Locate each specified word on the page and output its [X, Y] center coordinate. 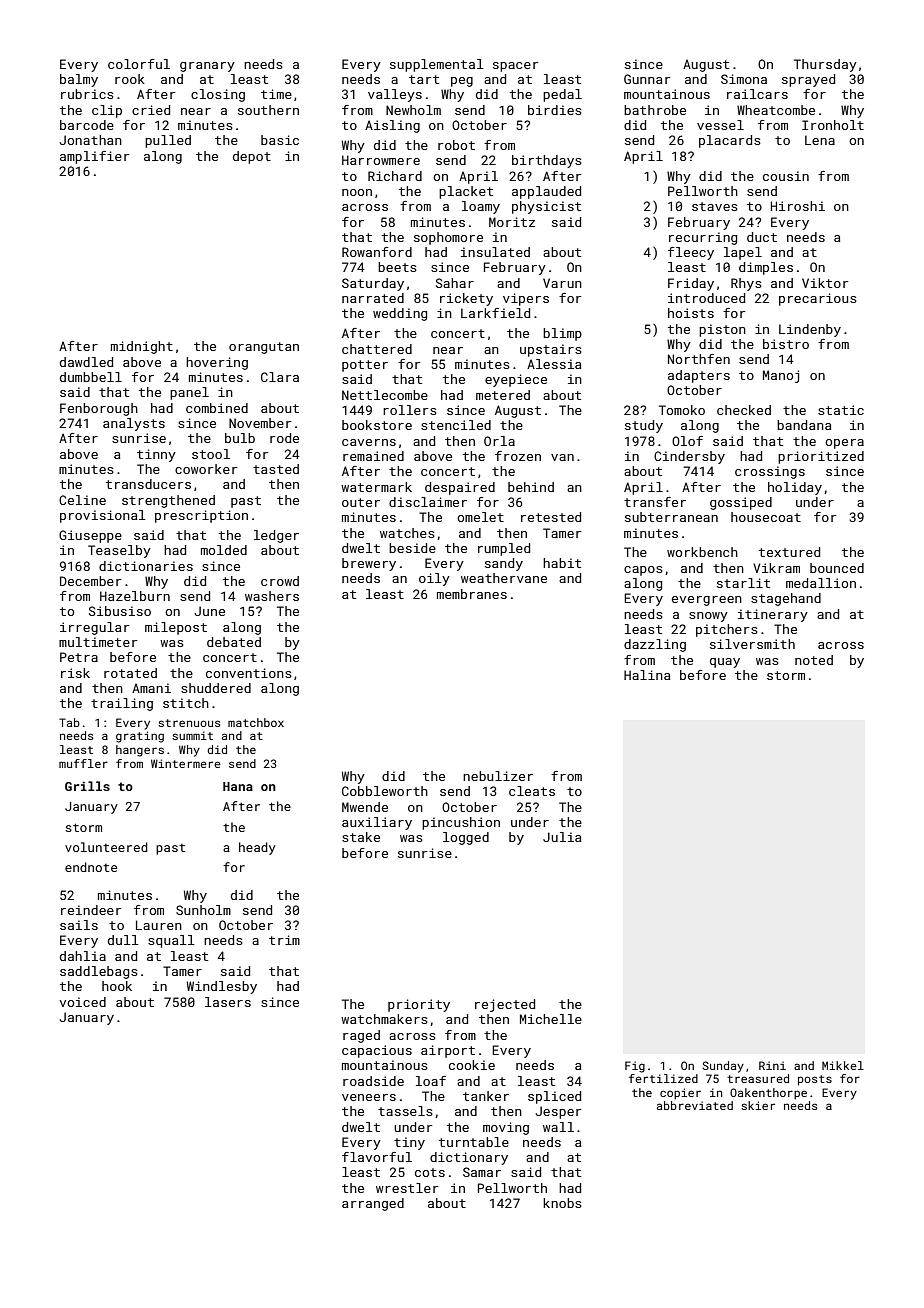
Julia [562, 837]
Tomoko [682, 410]
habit [562, 563]
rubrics [87, 94]
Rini [772, 1065]
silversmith [752, 644]
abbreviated [695, 1105]
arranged [373, 1204]
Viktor [825, 283]
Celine [82, 500]
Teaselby [119, 551]
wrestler [407, 1188]
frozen [518, 456]
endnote [91, 867]
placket [466, 192]
